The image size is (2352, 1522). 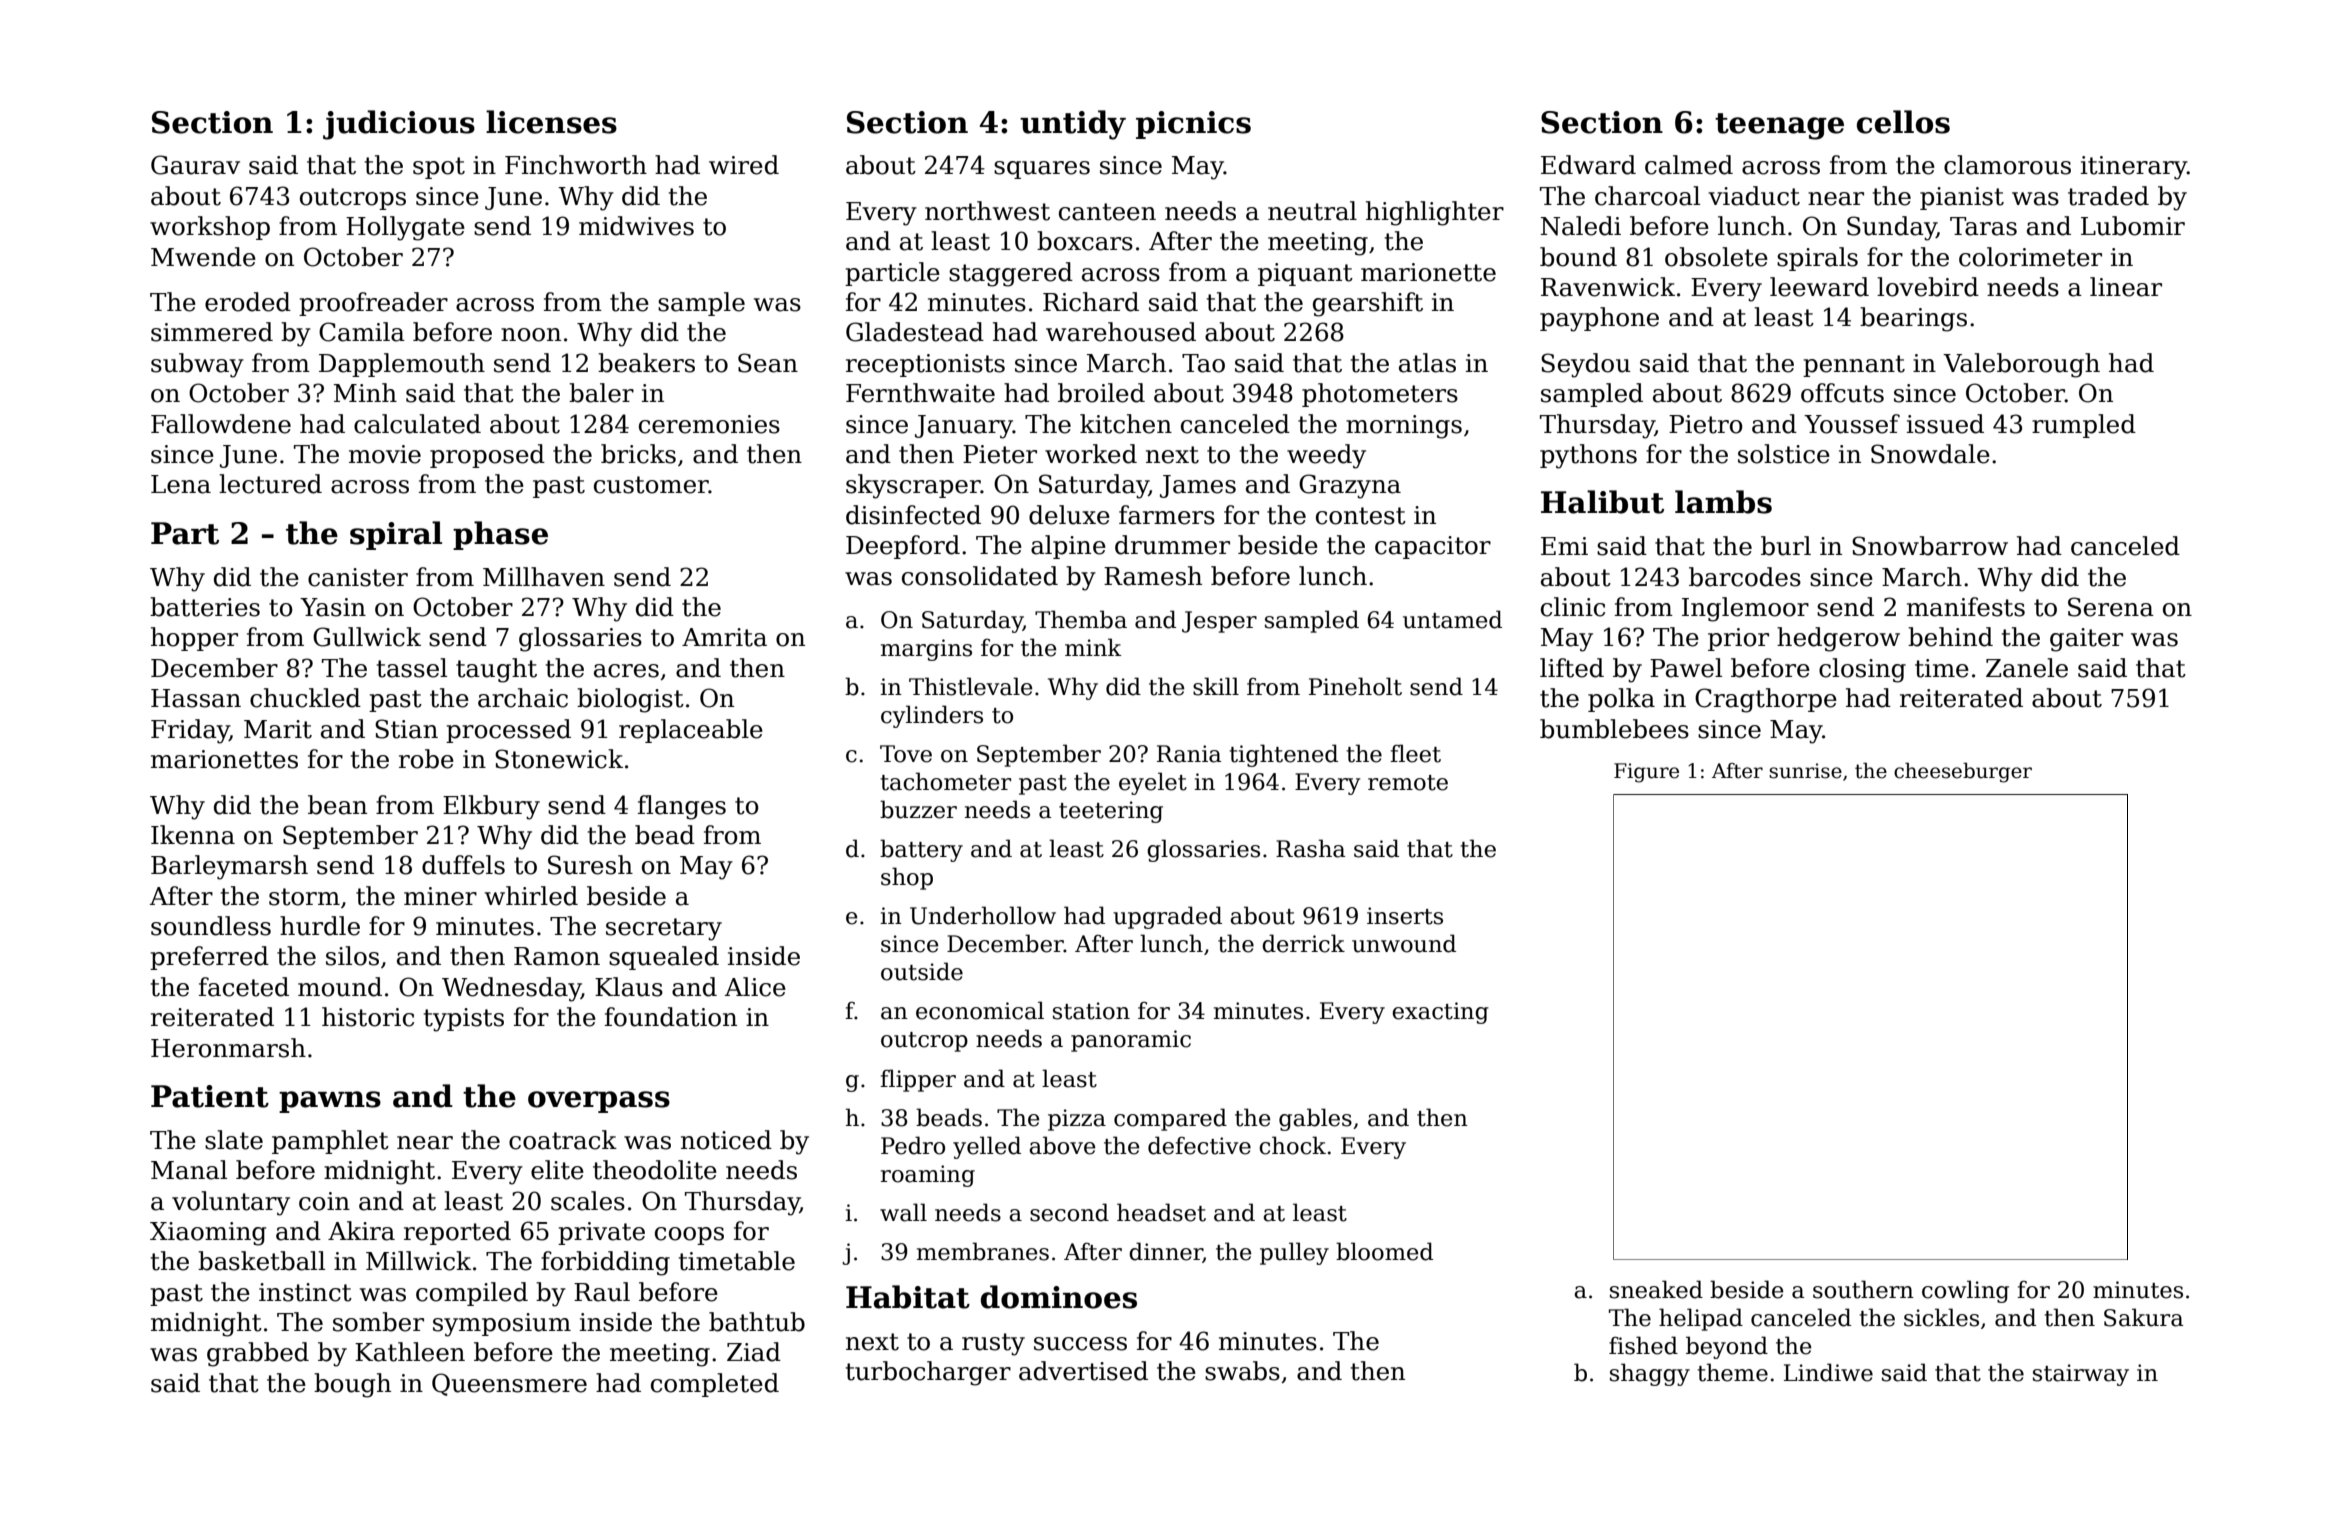 What do you see at coordinates (368, 1017) in the screenshot?
I see `historic` at bounding box center [368, 1017].
